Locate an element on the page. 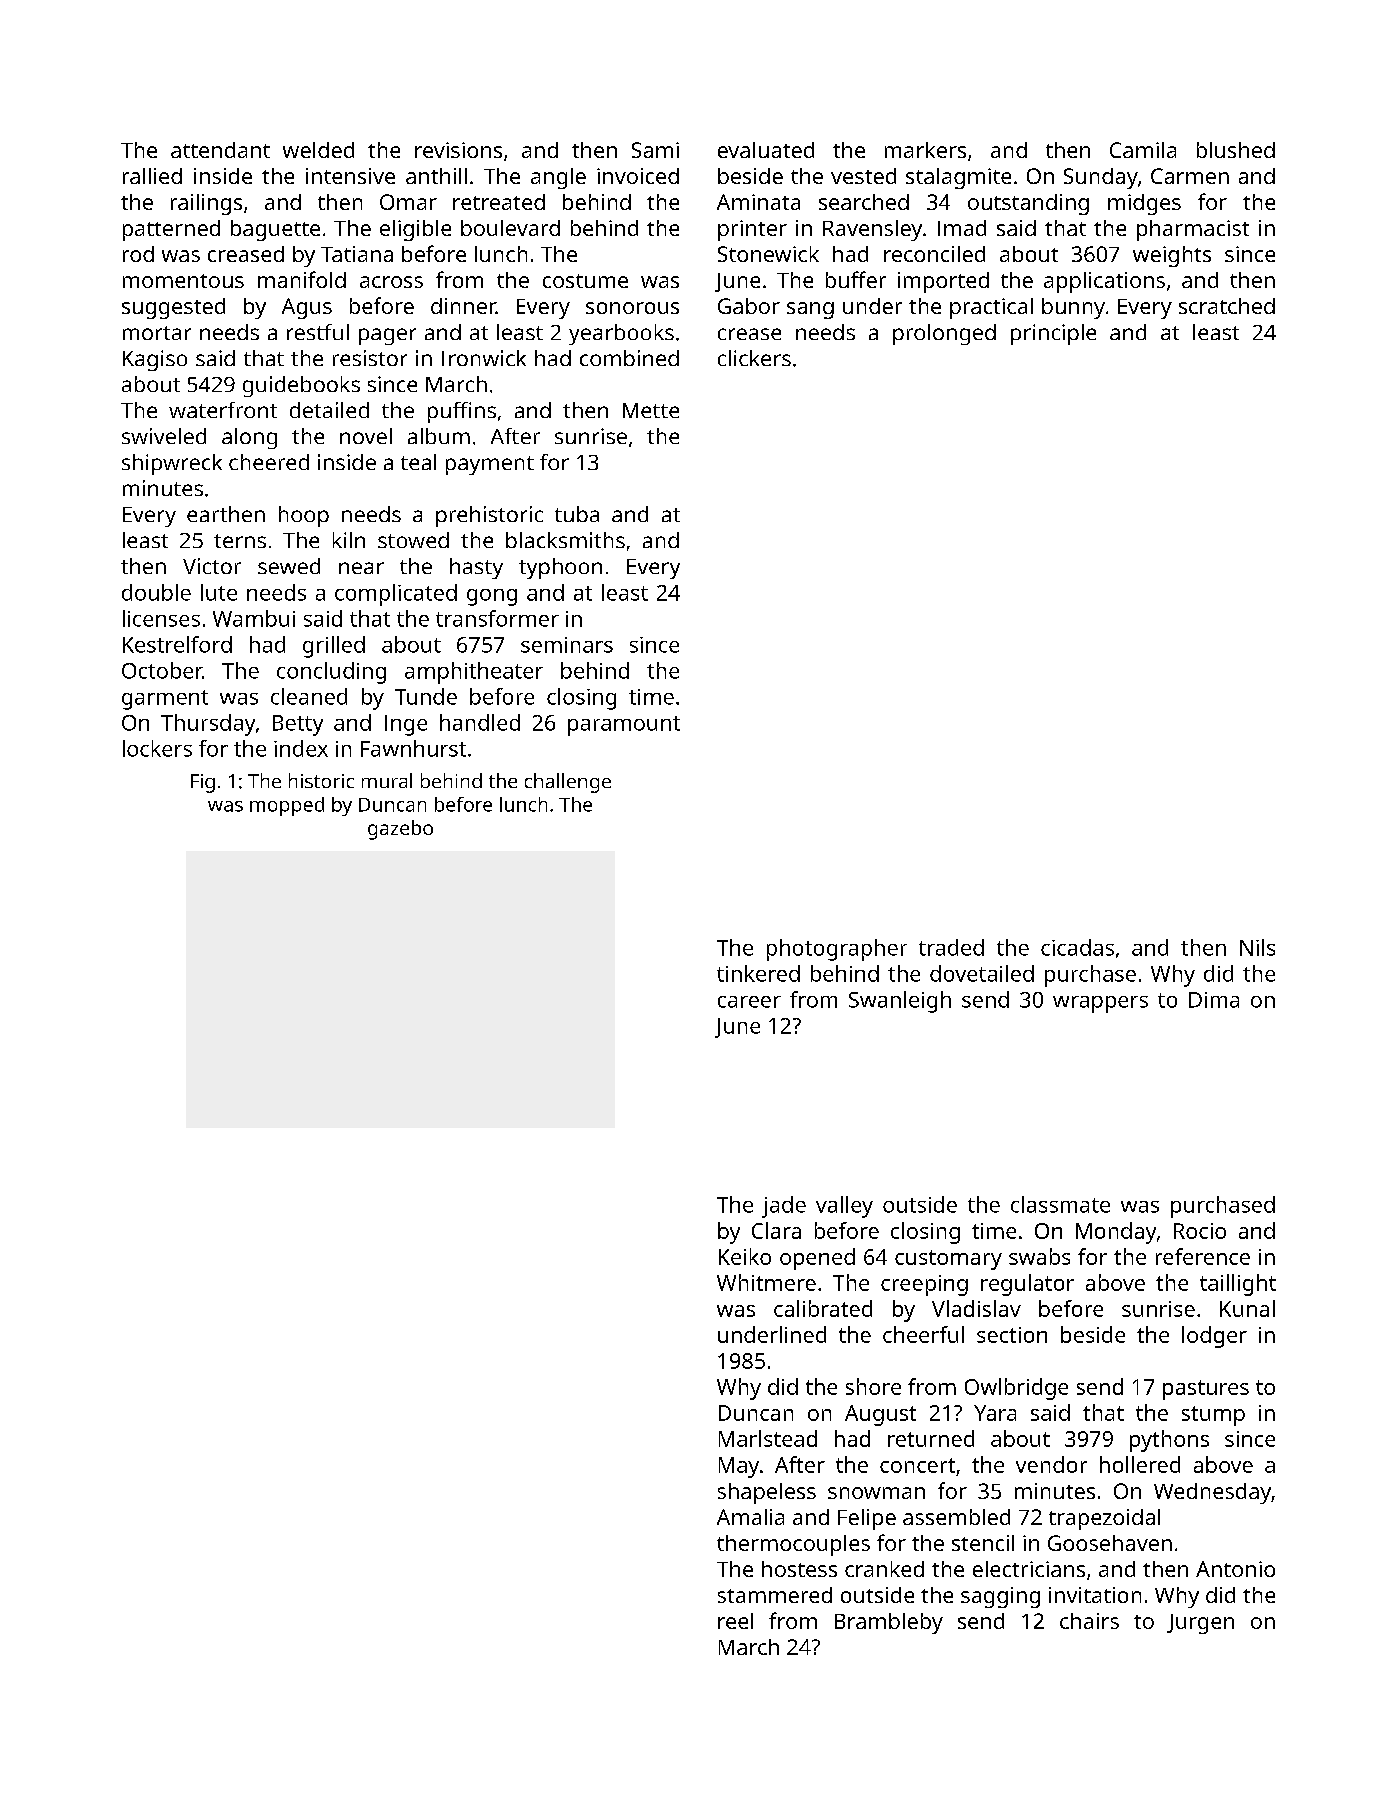 The image size is (1397, 1808). reel is located at coordinates (735, 1621).
